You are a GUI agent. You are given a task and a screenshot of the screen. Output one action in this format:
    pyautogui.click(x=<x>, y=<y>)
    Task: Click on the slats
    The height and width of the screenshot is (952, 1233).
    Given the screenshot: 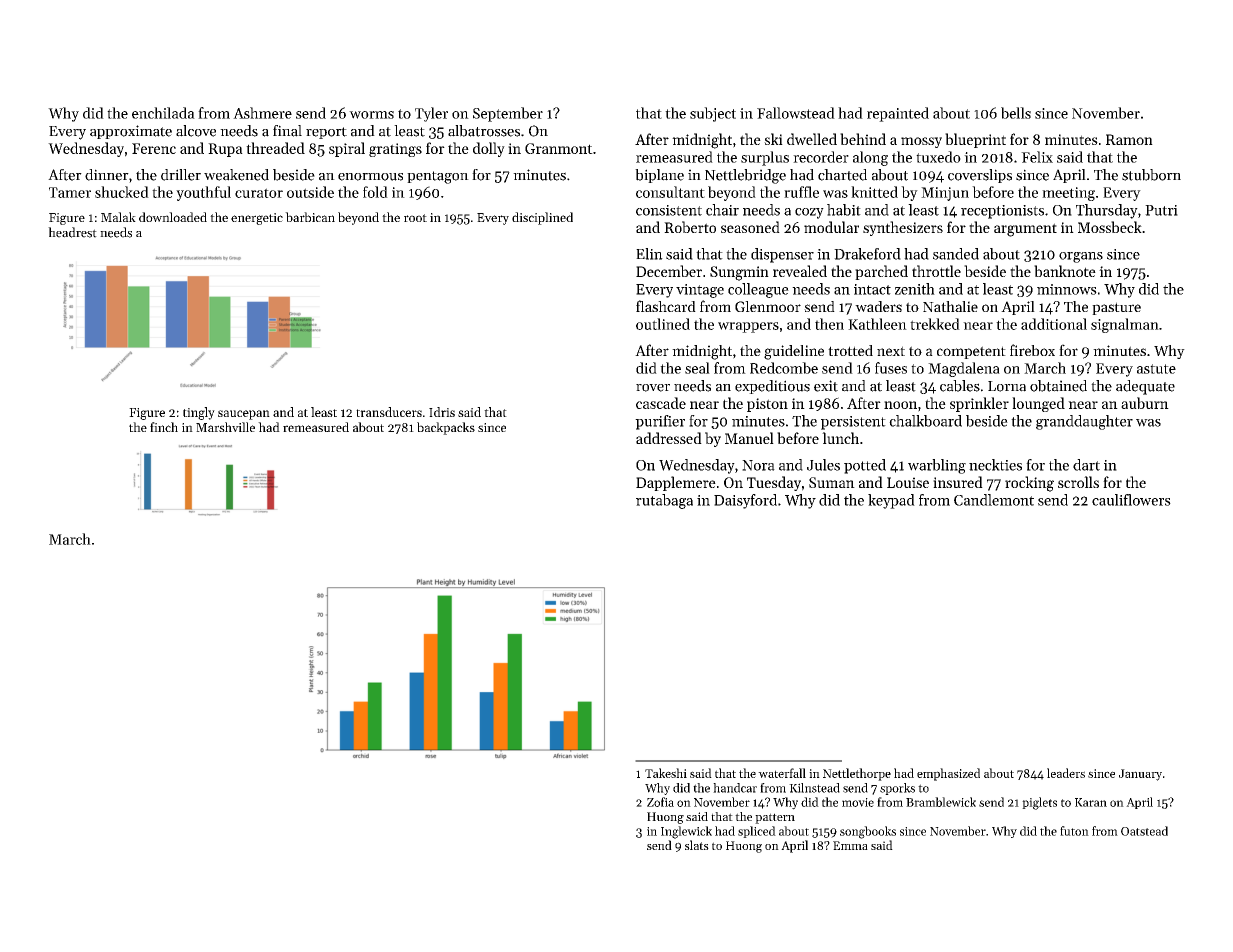 What is the action you would take?
    pyautogui.click(x=697, y=845)
